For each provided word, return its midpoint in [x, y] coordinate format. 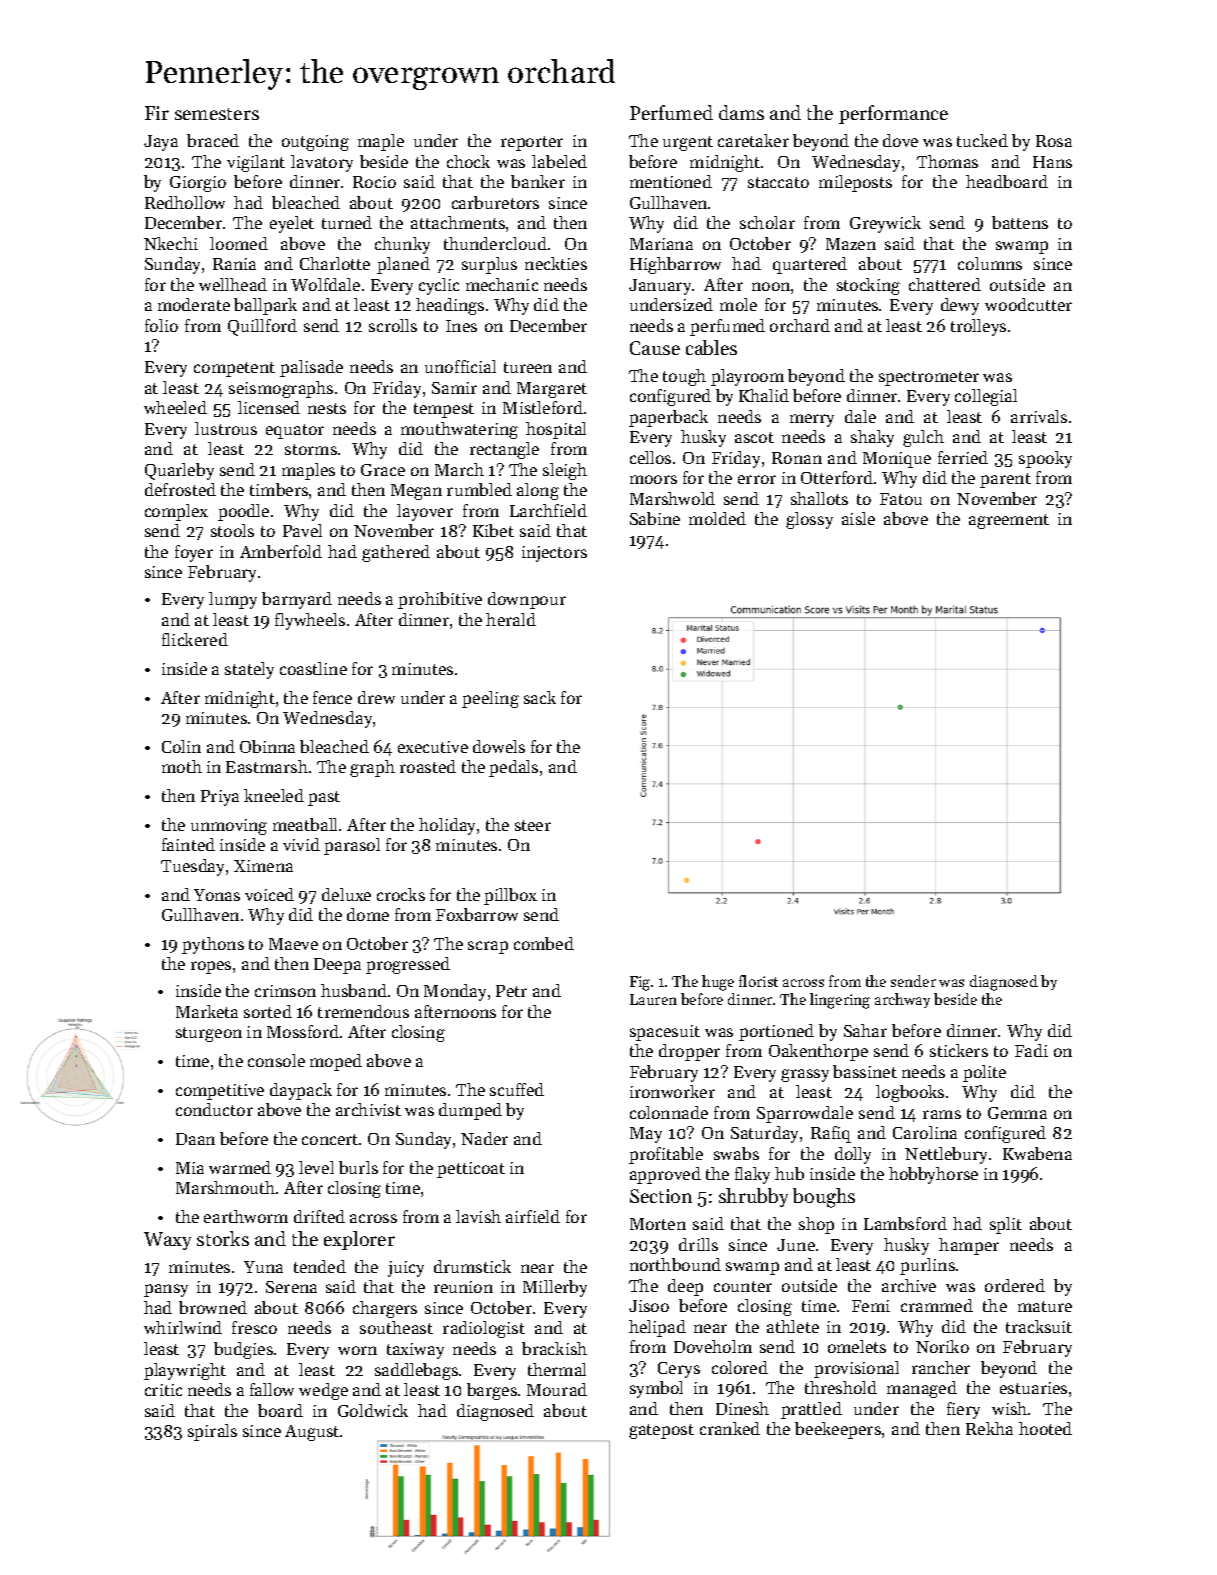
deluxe [346, 894]
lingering [840, 1001]
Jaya [161, 143]
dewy [960, 306]
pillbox [510, 896]
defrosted [180, 489]
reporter [532, 143]
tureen [528, 367]
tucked [982, 140]
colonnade [669, 1112]
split [1006, 1225]
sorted [268, 1011]
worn [357, 1350]
